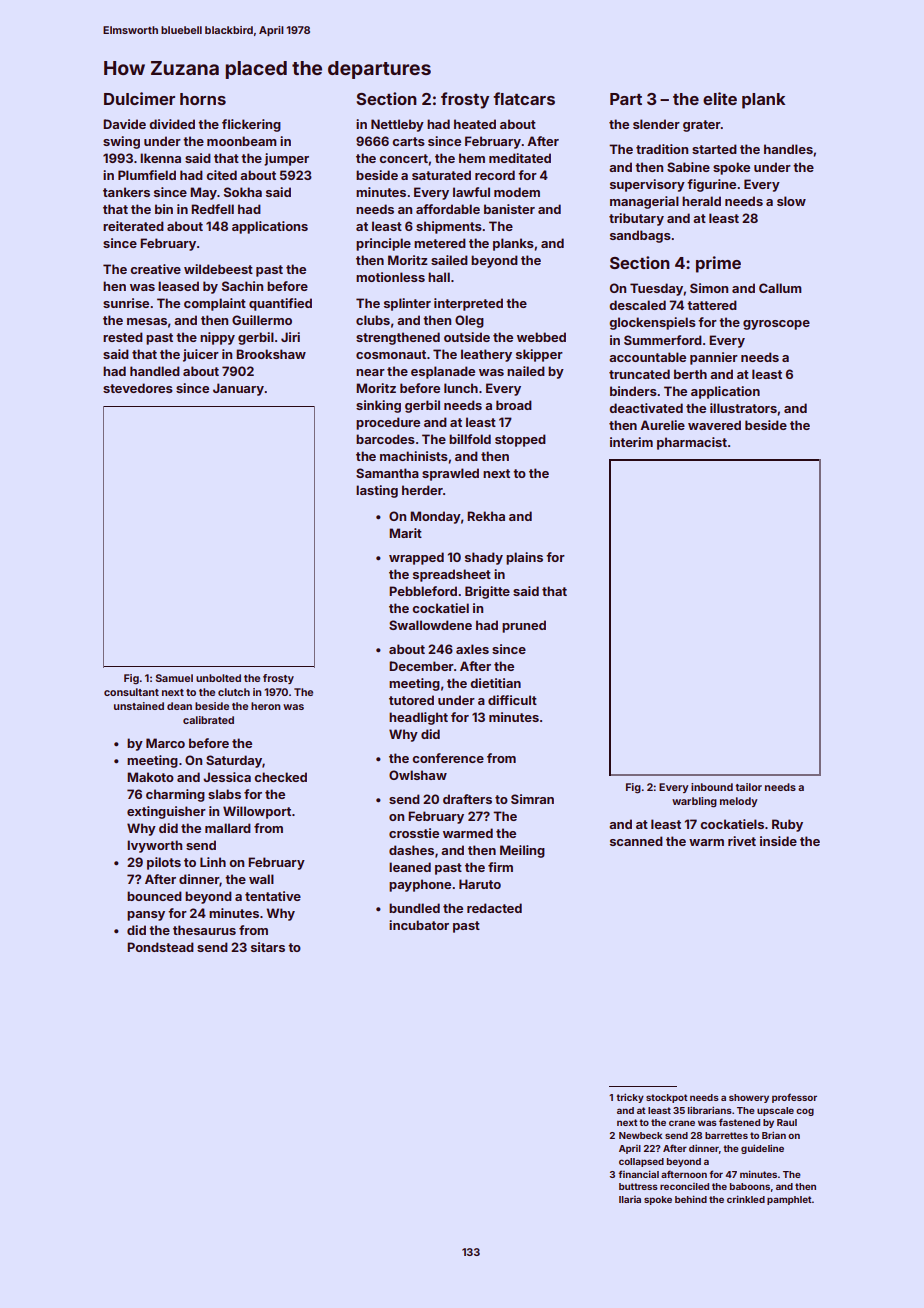 This page has height=1308, width=924. Describe the element at coordinates (139, 98) in the page. I see `Dulcimer` at that location.
